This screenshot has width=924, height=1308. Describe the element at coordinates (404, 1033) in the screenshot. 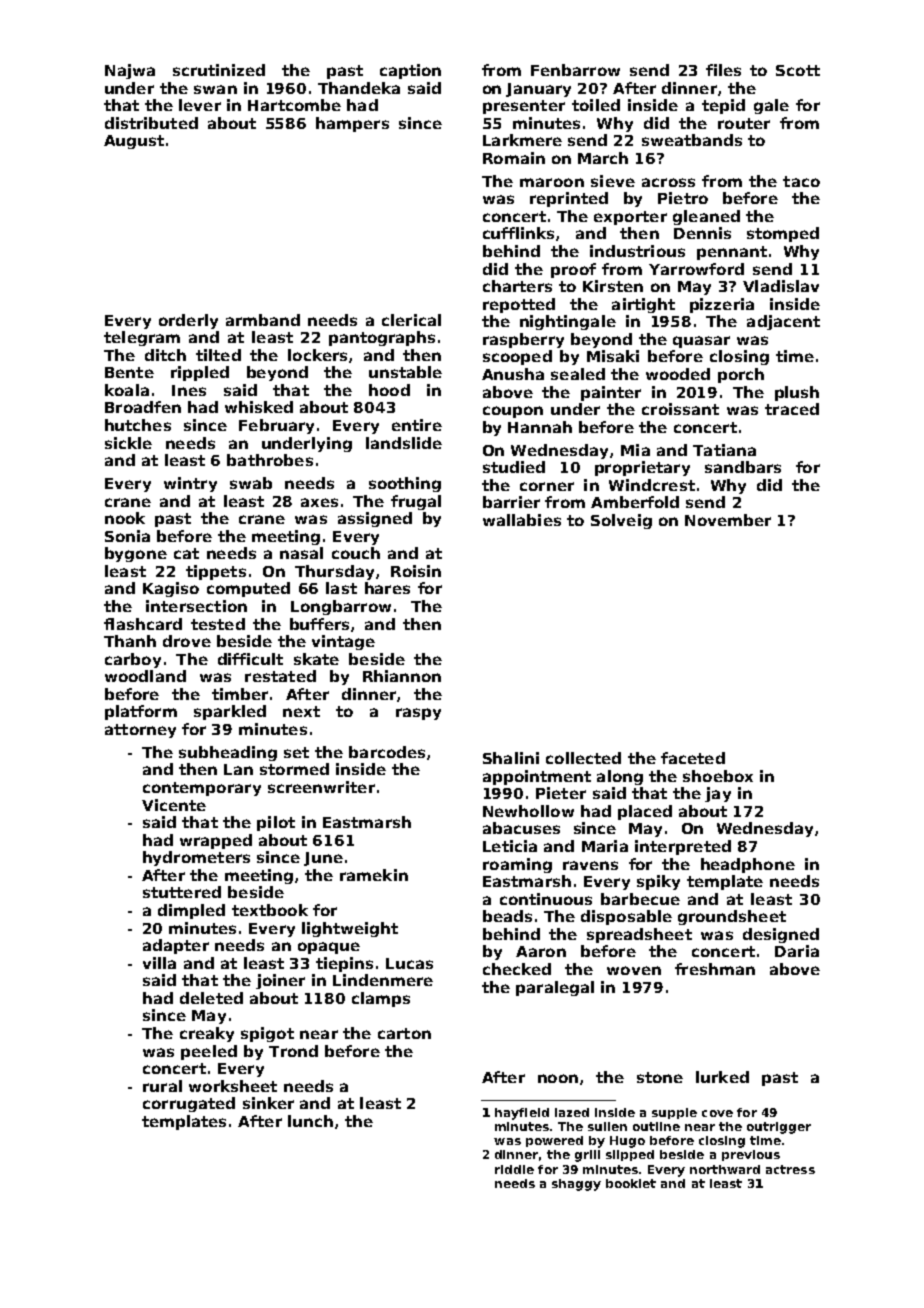

I see `carton` at that location.
